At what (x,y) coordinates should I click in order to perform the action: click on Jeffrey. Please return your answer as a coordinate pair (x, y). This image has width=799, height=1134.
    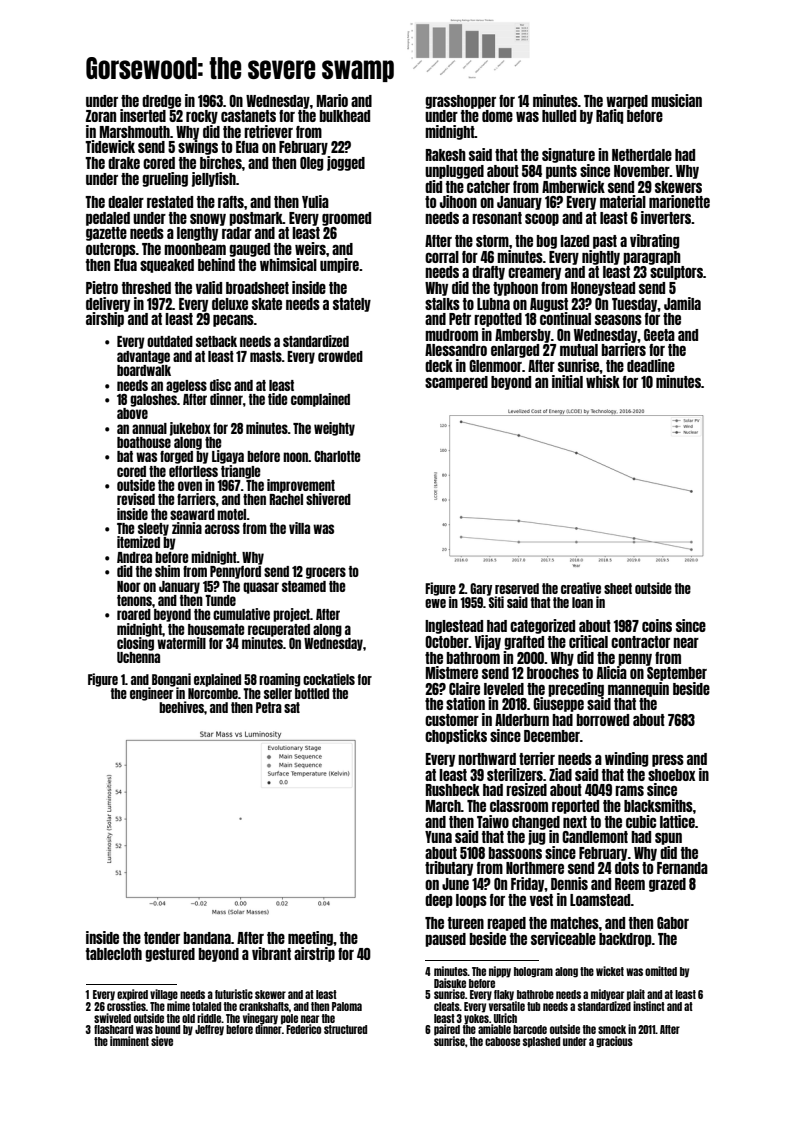
    Looking at the image, I should click on (209, 1030).
